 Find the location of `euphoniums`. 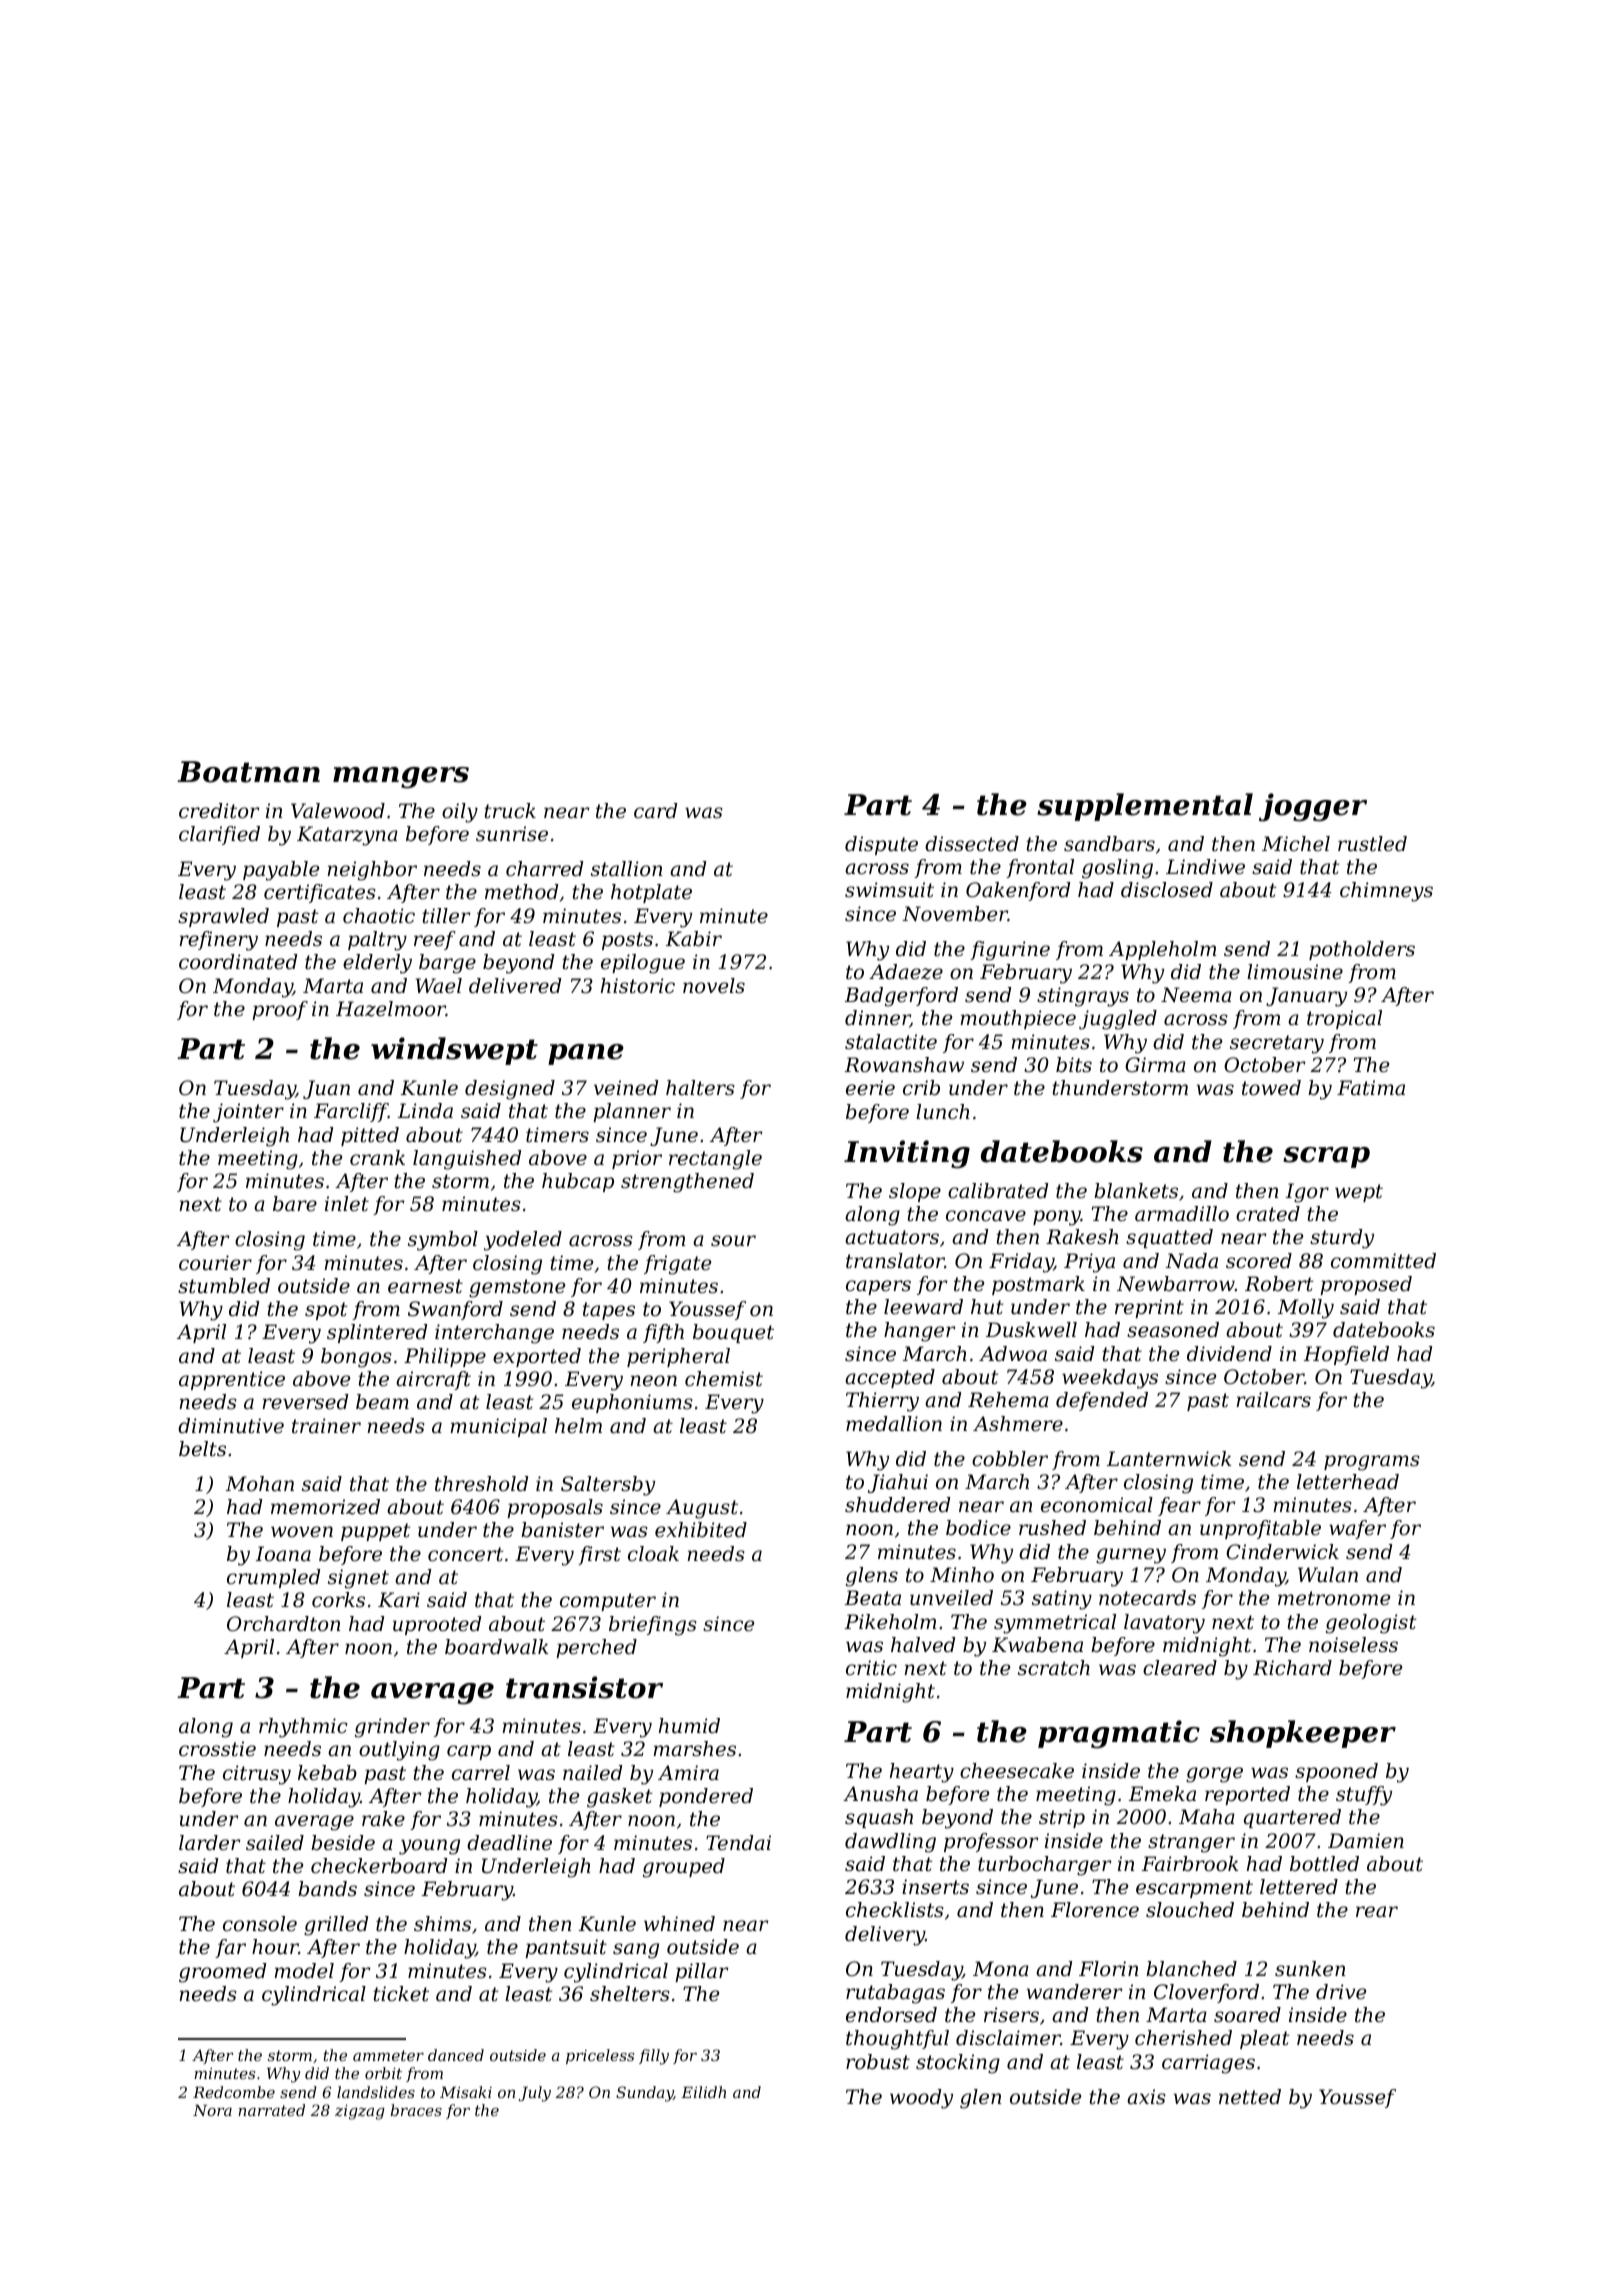

euphoniums is located at coordinates (632, 1403).
